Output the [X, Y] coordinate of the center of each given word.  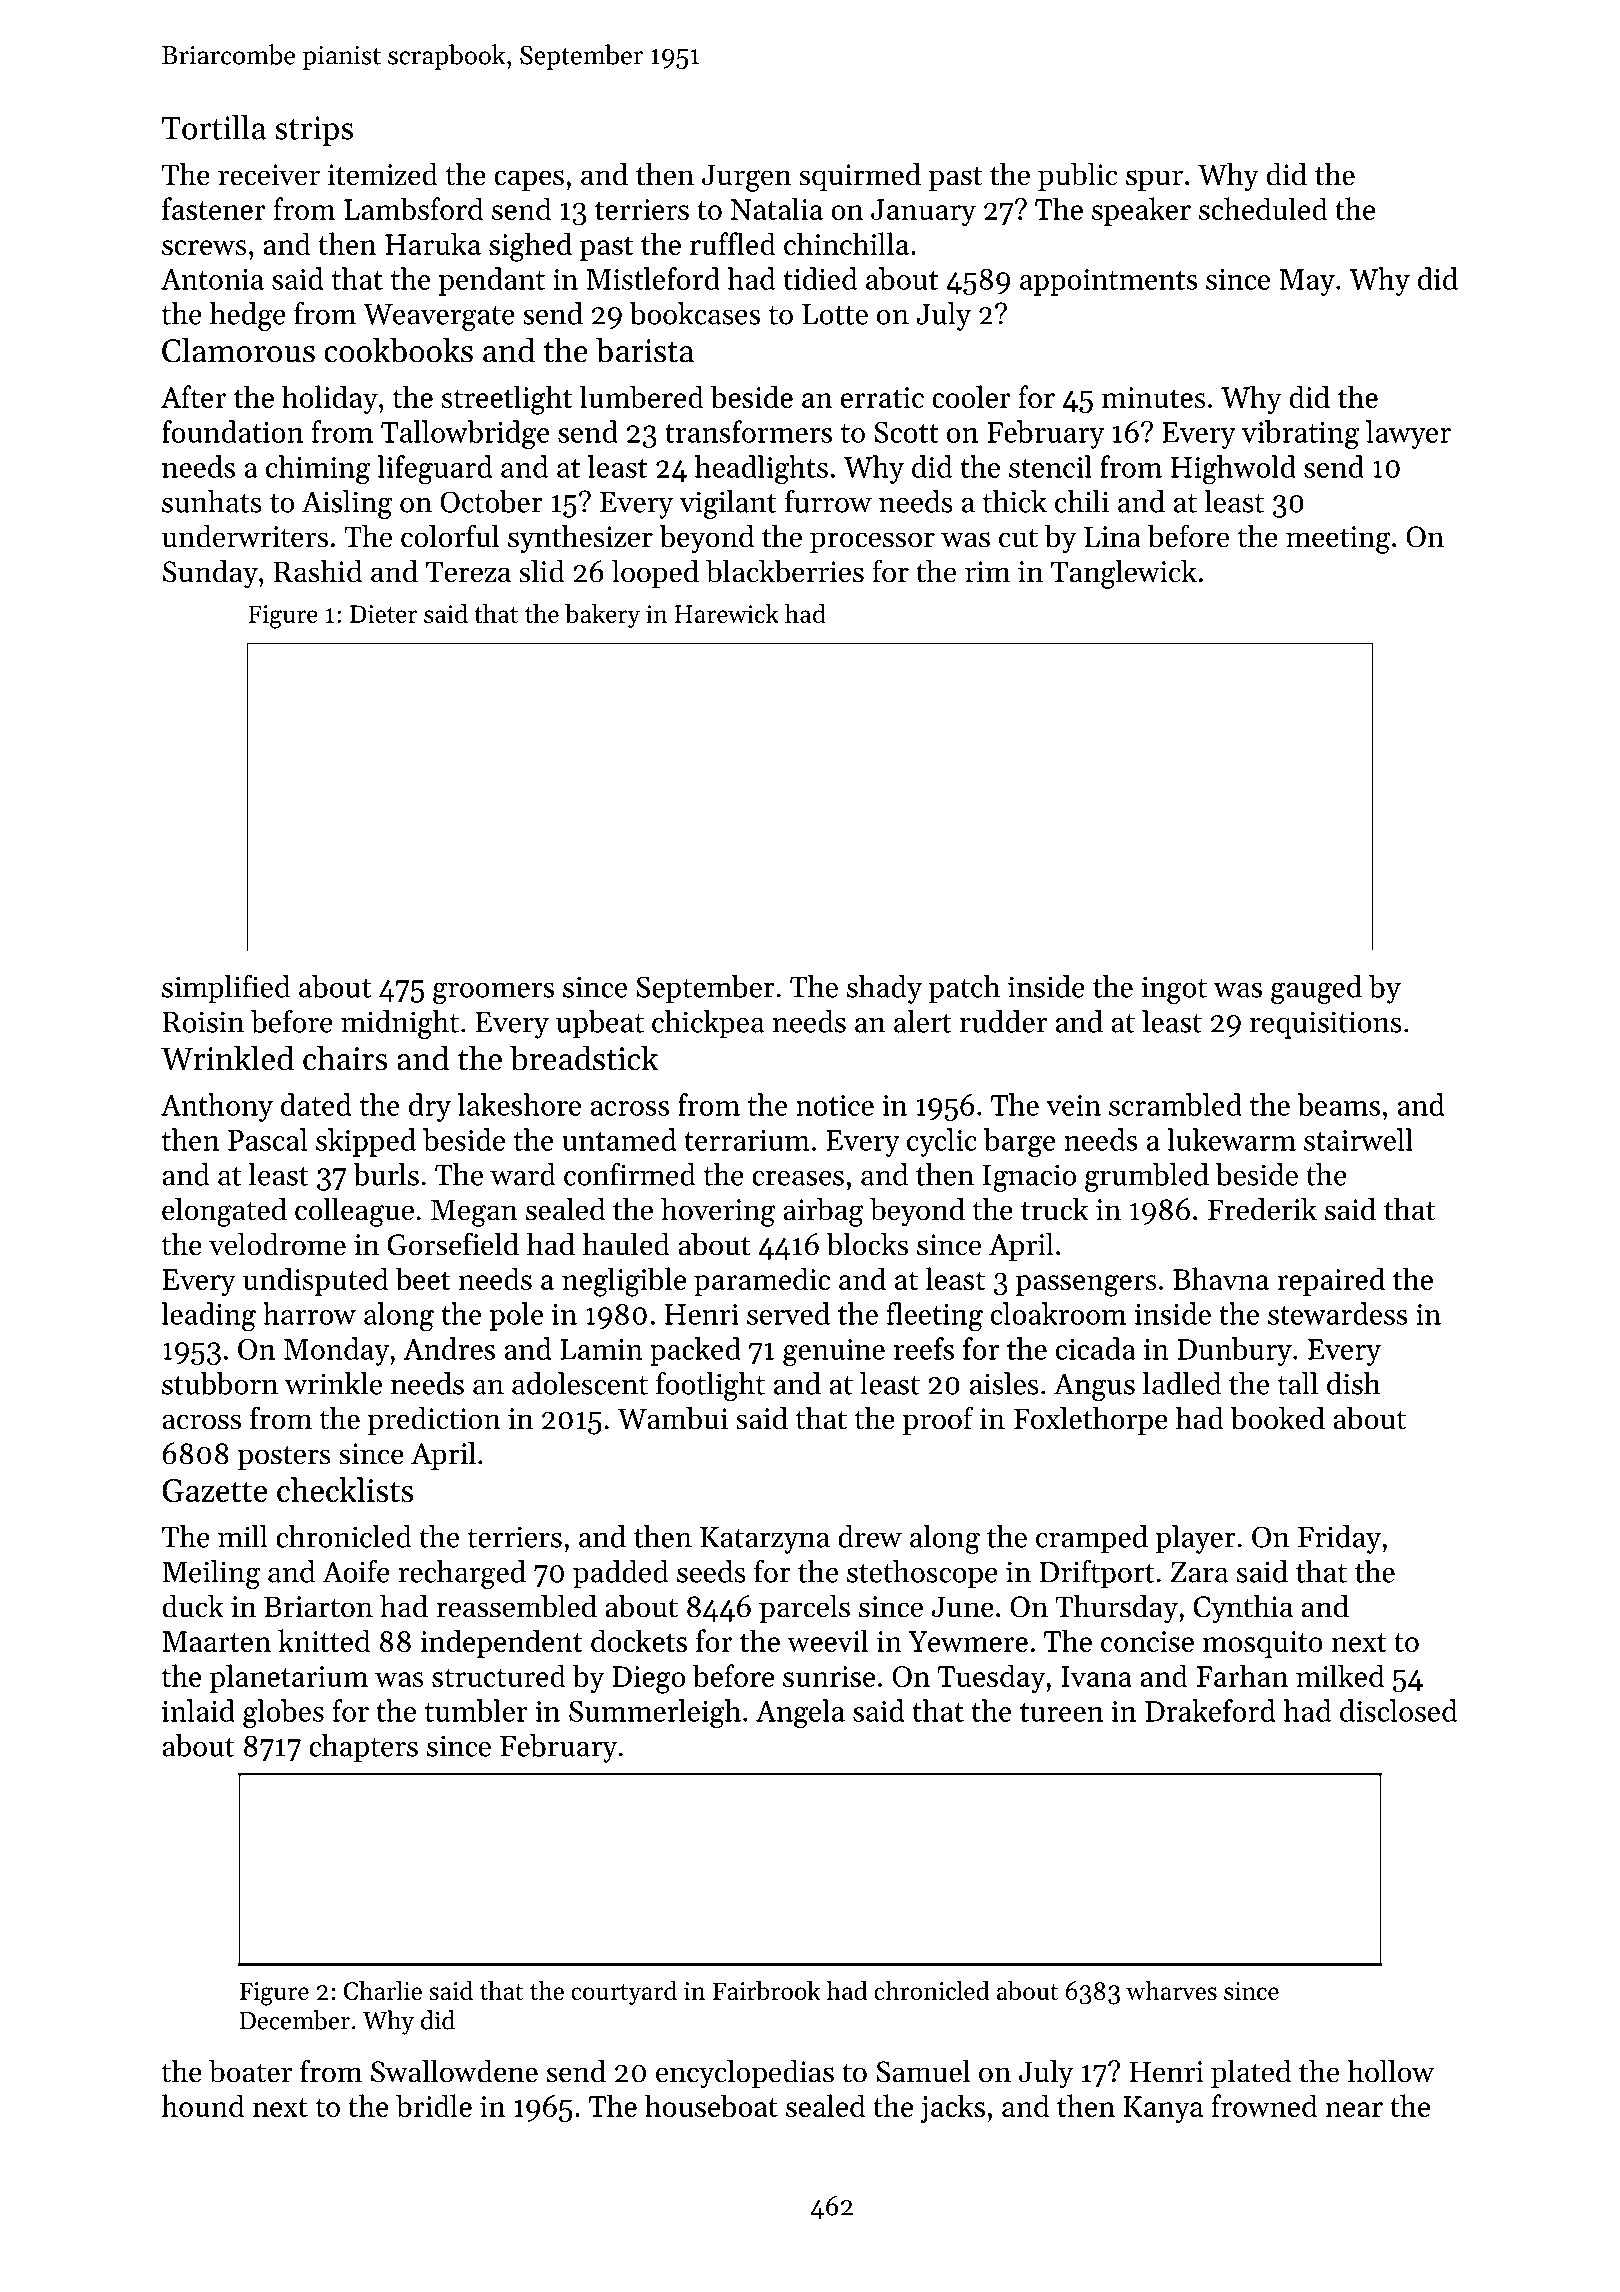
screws [204, 247]
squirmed [860, 177]
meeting [1338, 540]
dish [1353, 1383]
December [294, 2020]
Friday [1339, 1539]
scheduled [1263, 208]
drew [870, 1536]
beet [422, 1278]
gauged [1316, 989]
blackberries [785, 571]
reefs [924, 1348]
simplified [226, 989]
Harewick [727, 613]
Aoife [356, 1571]
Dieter [383, 614]
